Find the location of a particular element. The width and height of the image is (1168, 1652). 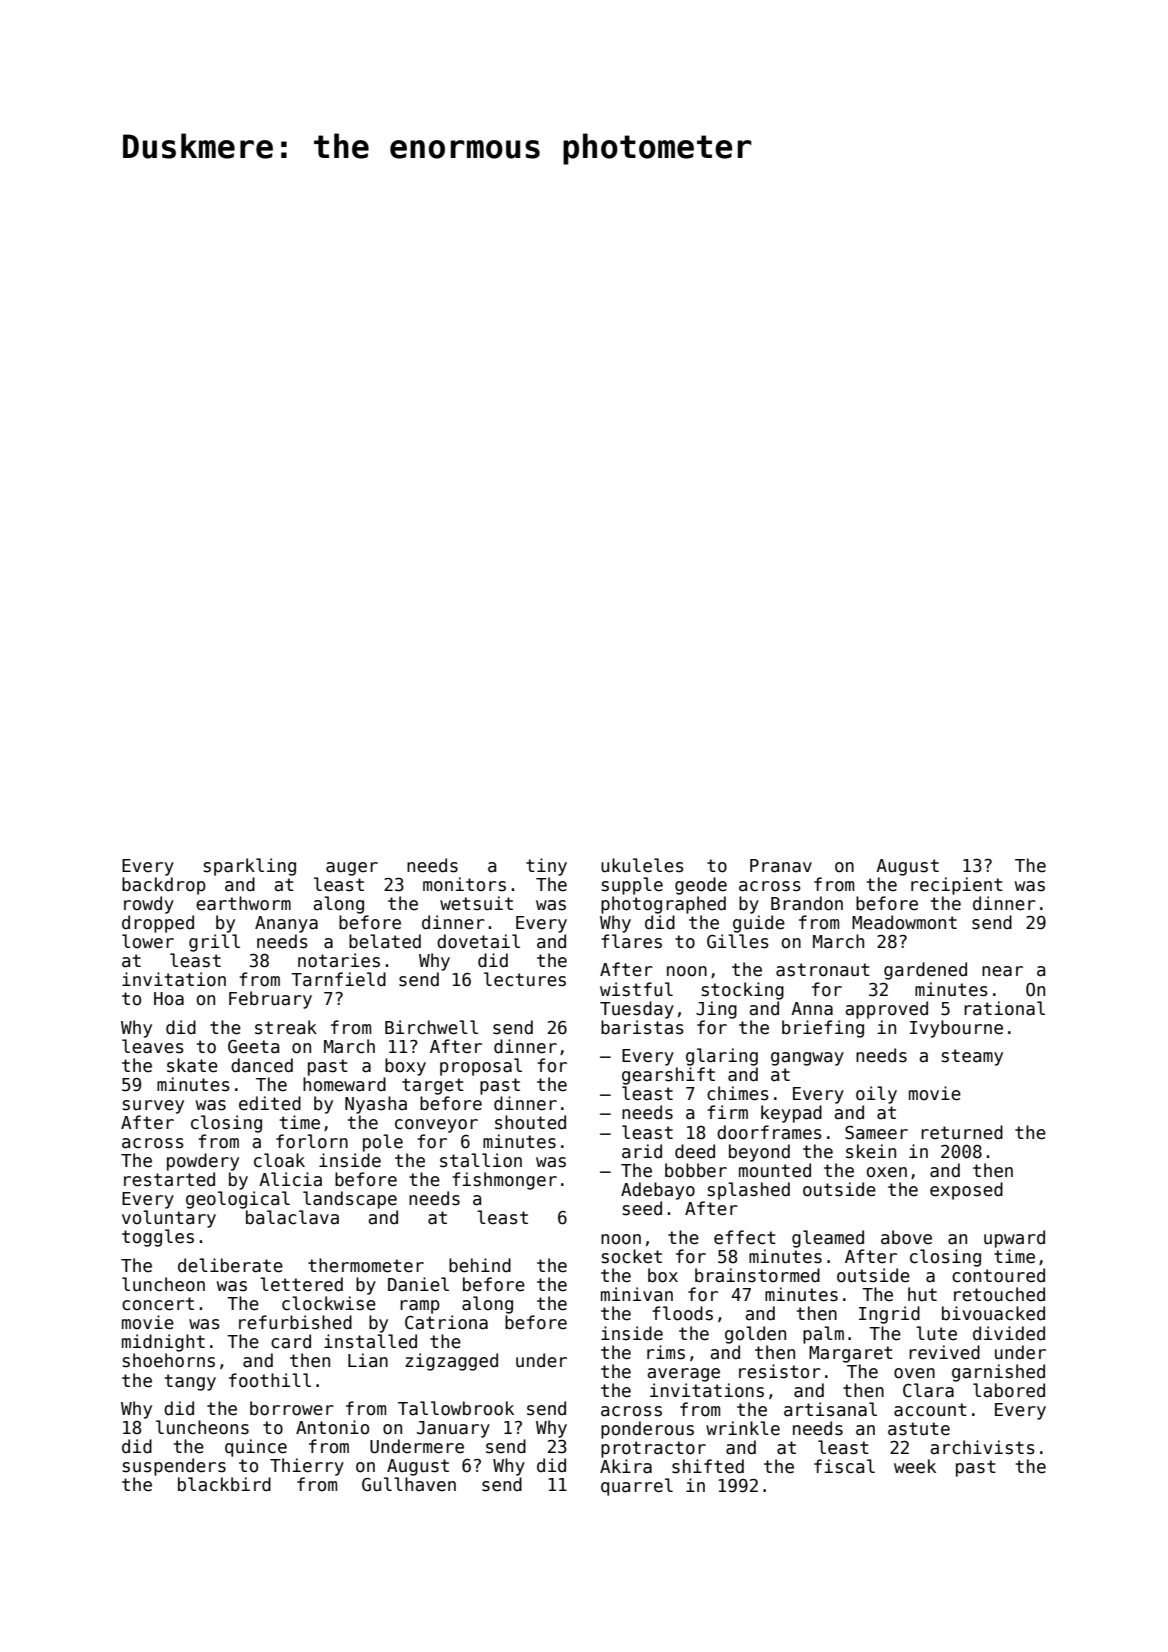

survey is located at coordinates (153, 1107).
